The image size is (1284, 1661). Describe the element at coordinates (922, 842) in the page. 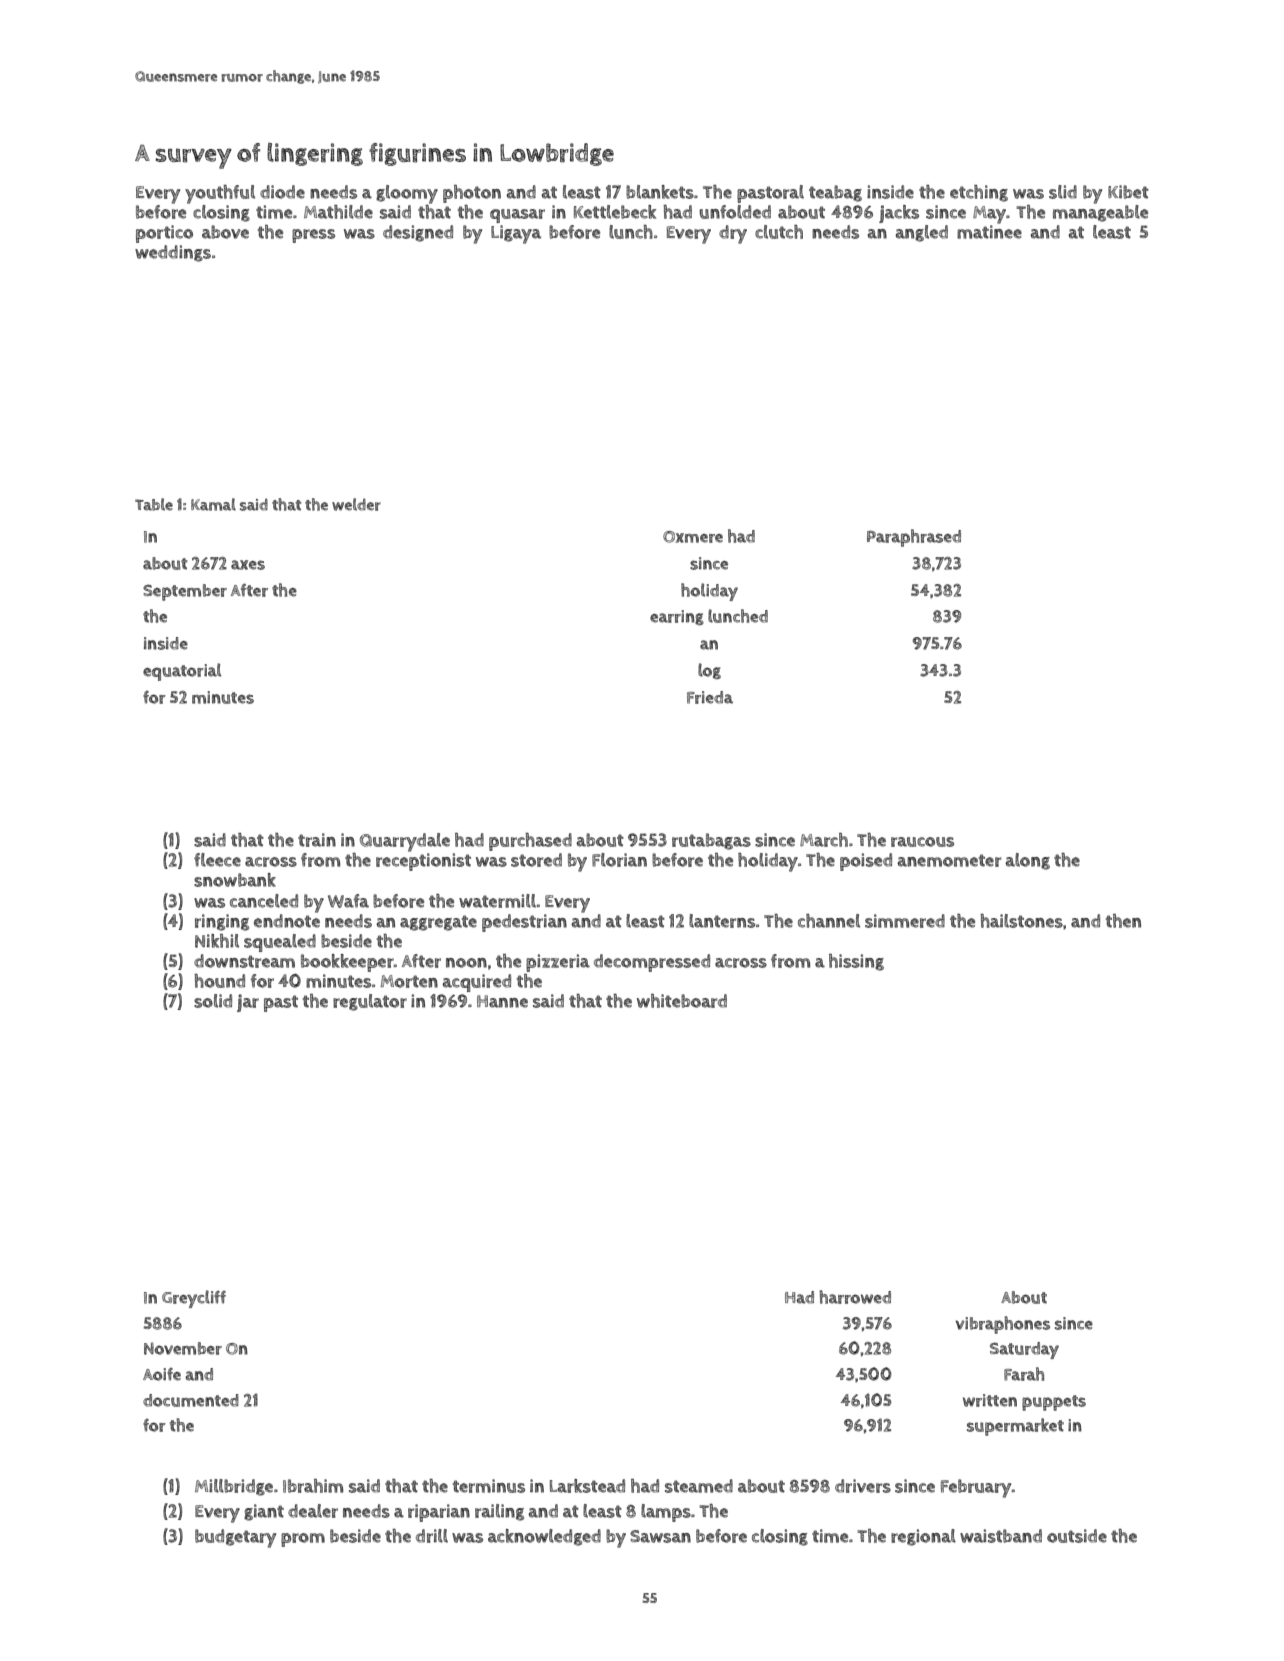

I see `raucous` at that location.
